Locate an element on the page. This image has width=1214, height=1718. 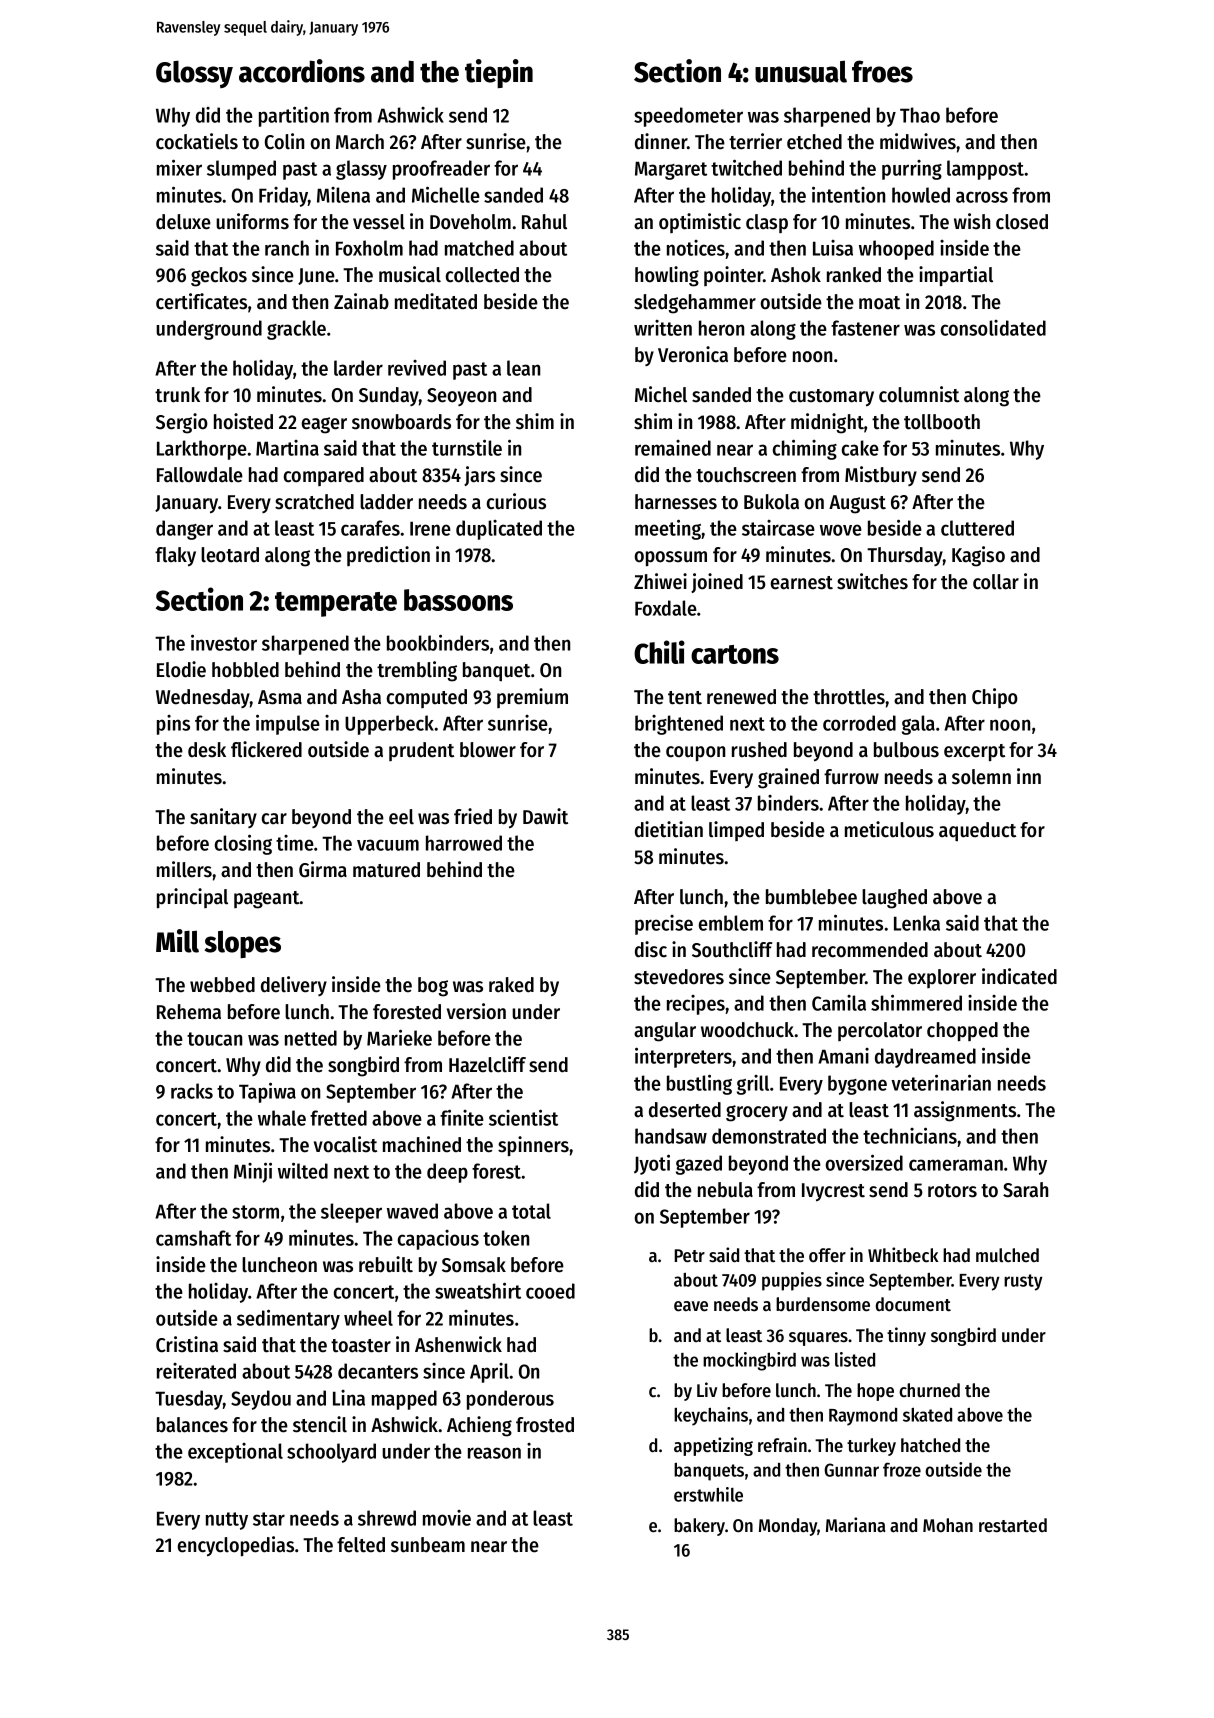
curious is located at coordinates (516, 501).
